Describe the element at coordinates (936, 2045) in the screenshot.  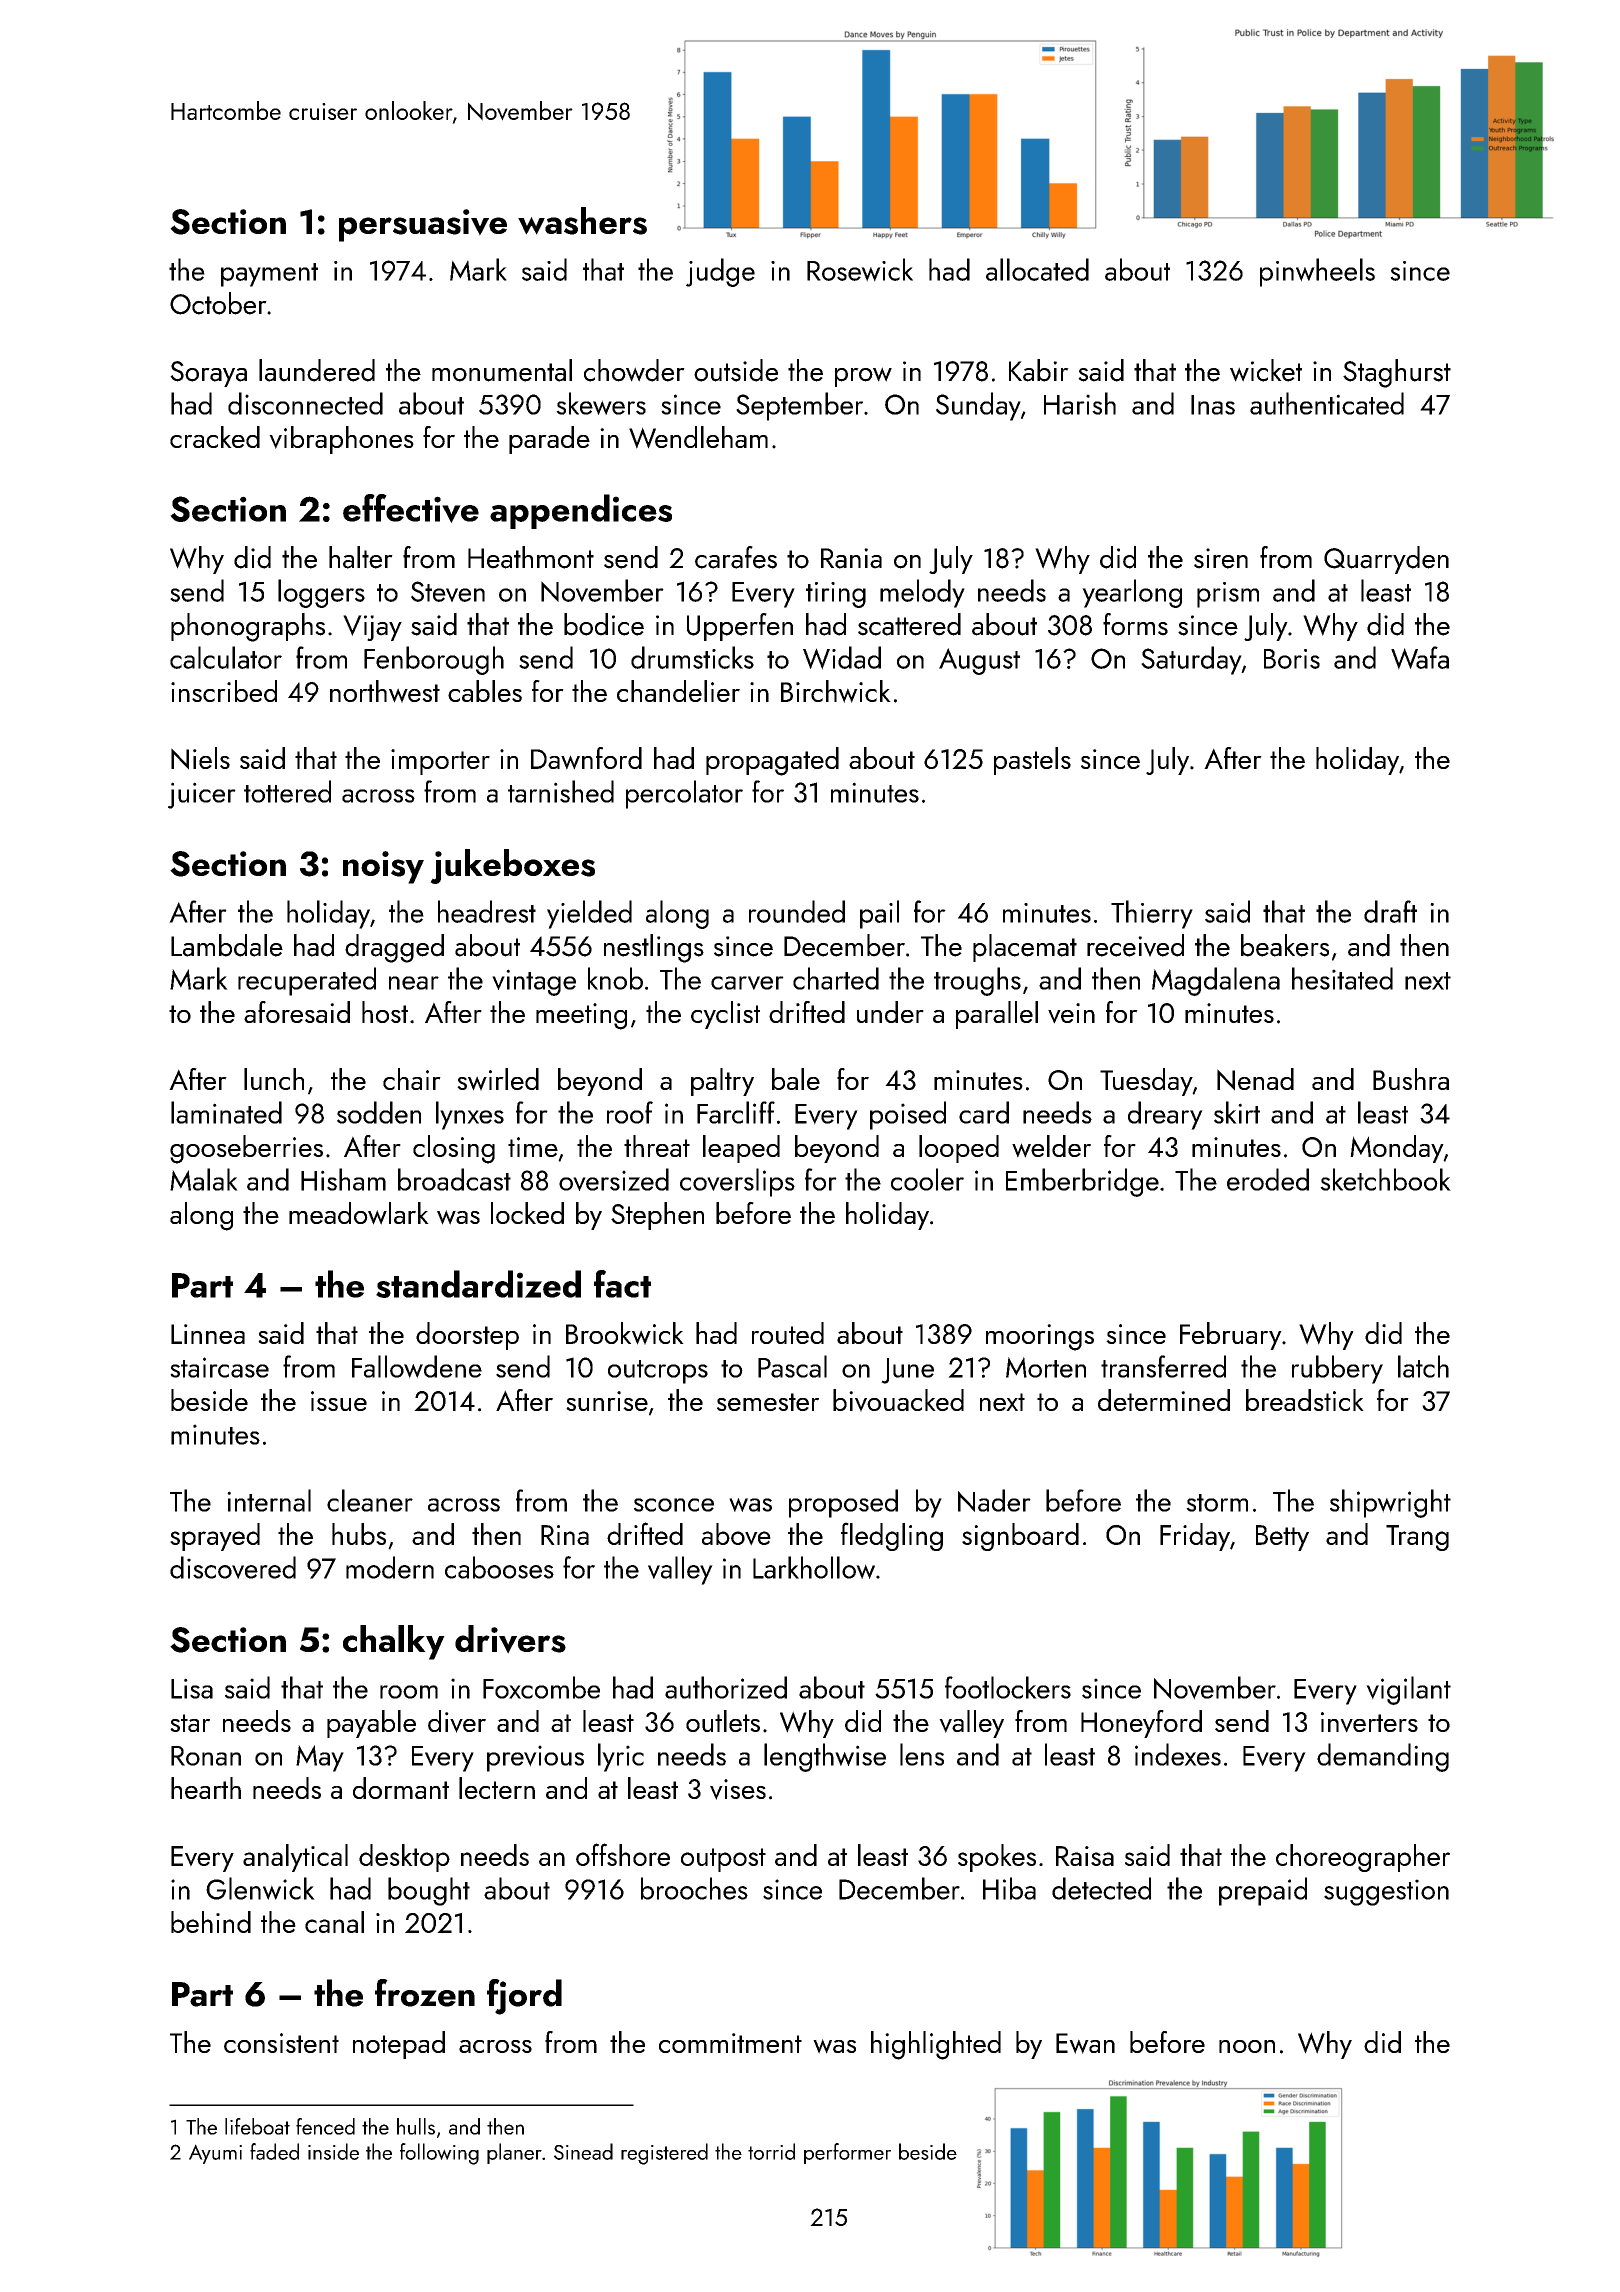
I see `highlighted` at that location.
